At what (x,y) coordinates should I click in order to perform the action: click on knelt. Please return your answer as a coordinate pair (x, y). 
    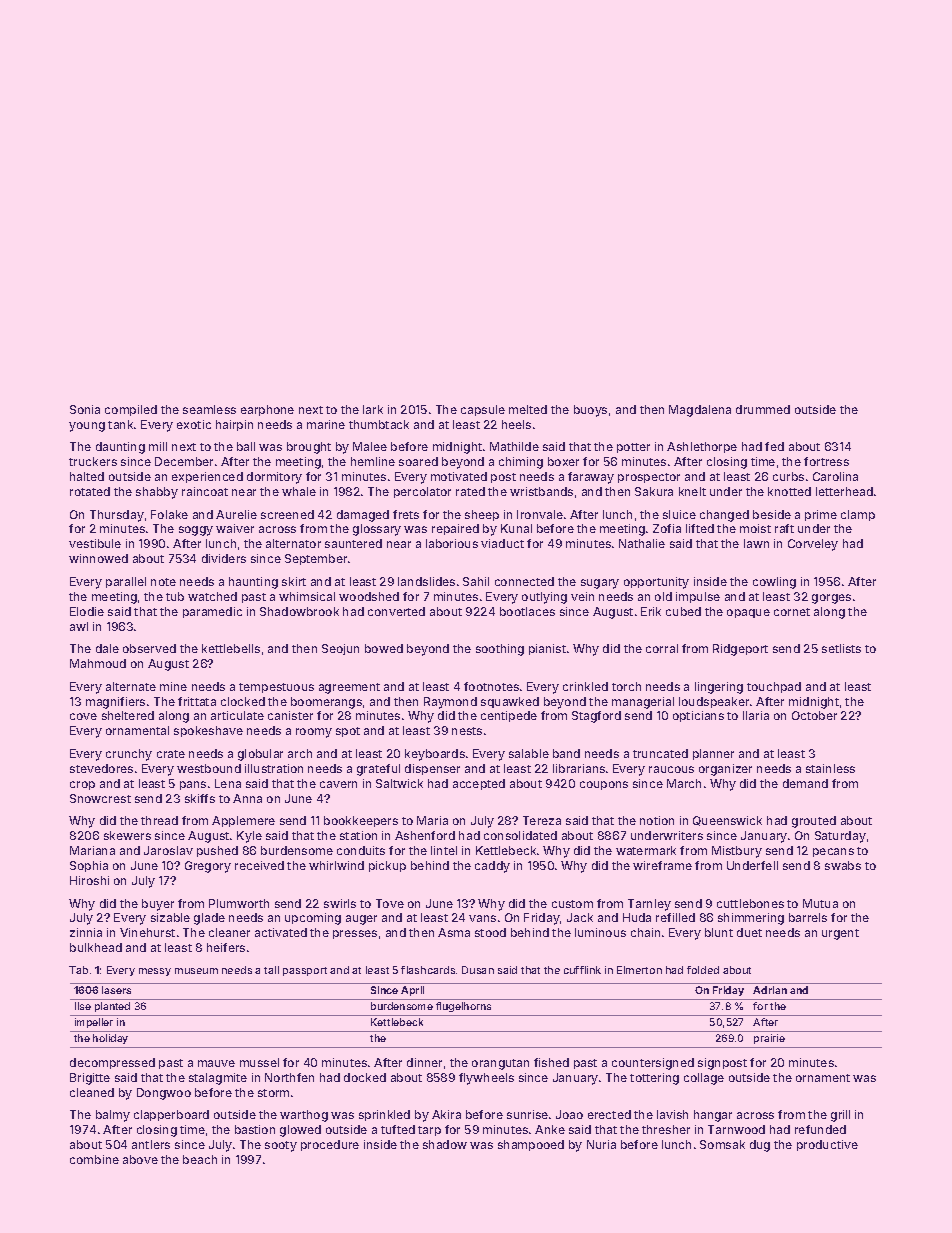
    Looking at the image, I should click on (692, 491).
